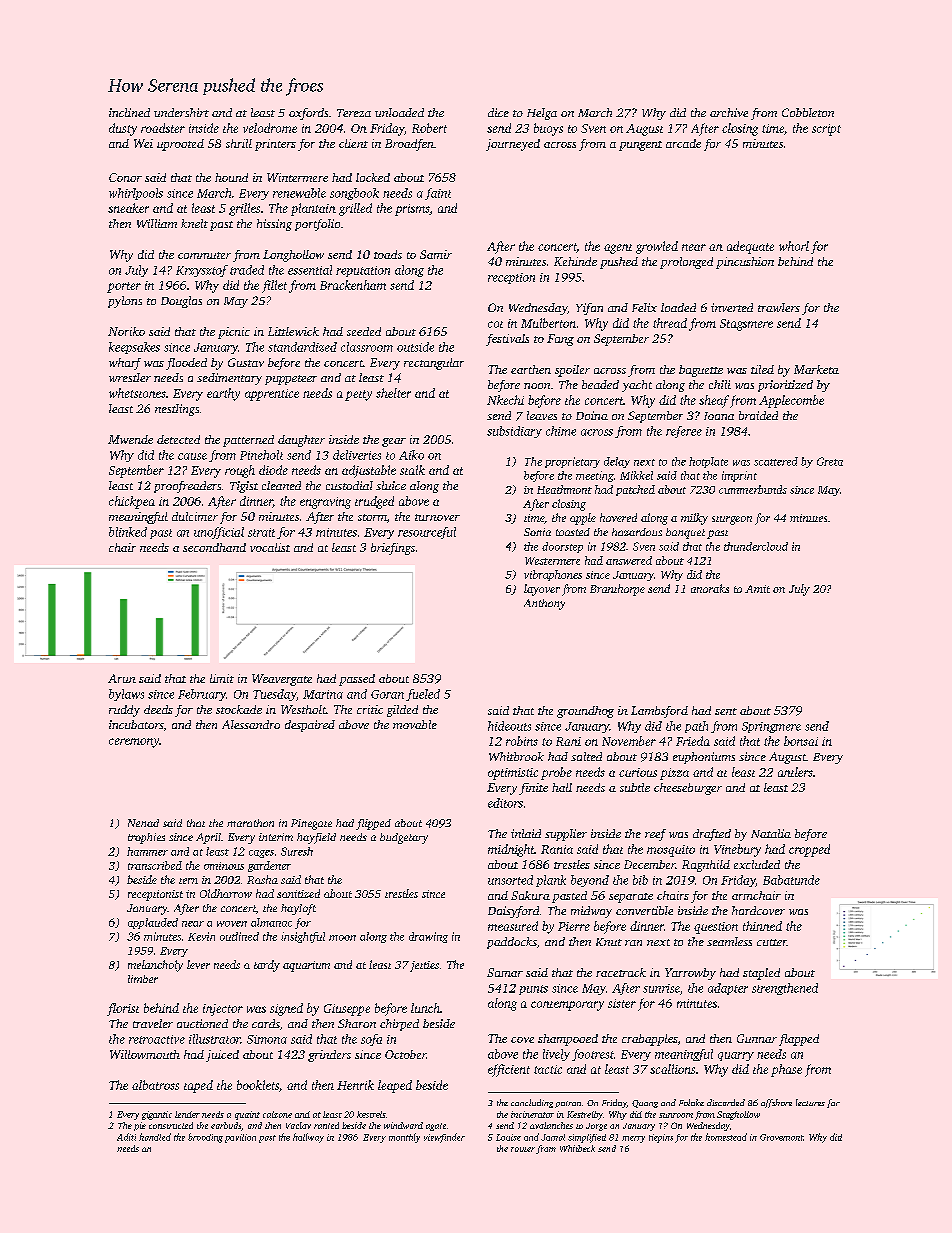  I want to click on adequate, so click(750, 247).
